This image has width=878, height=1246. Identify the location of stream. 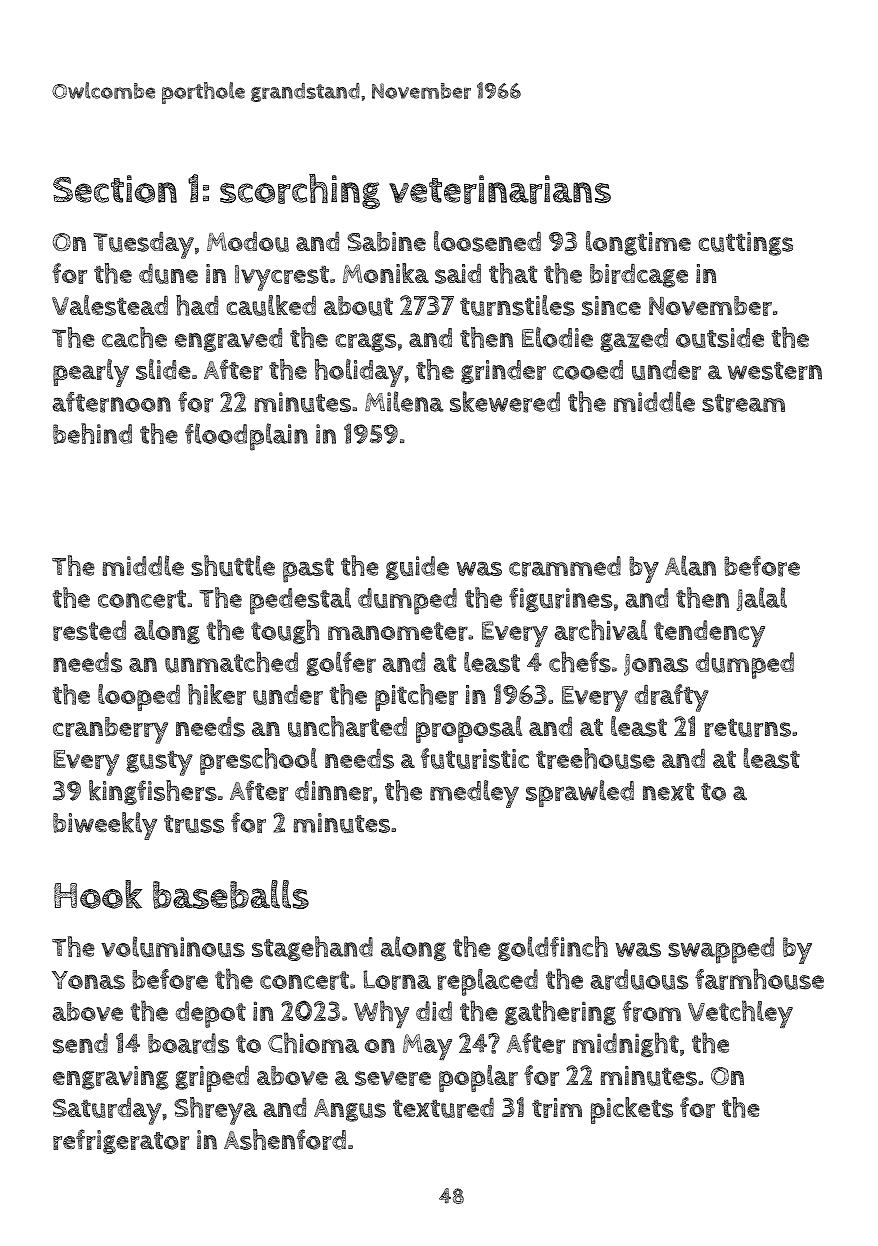
(743, 403).
